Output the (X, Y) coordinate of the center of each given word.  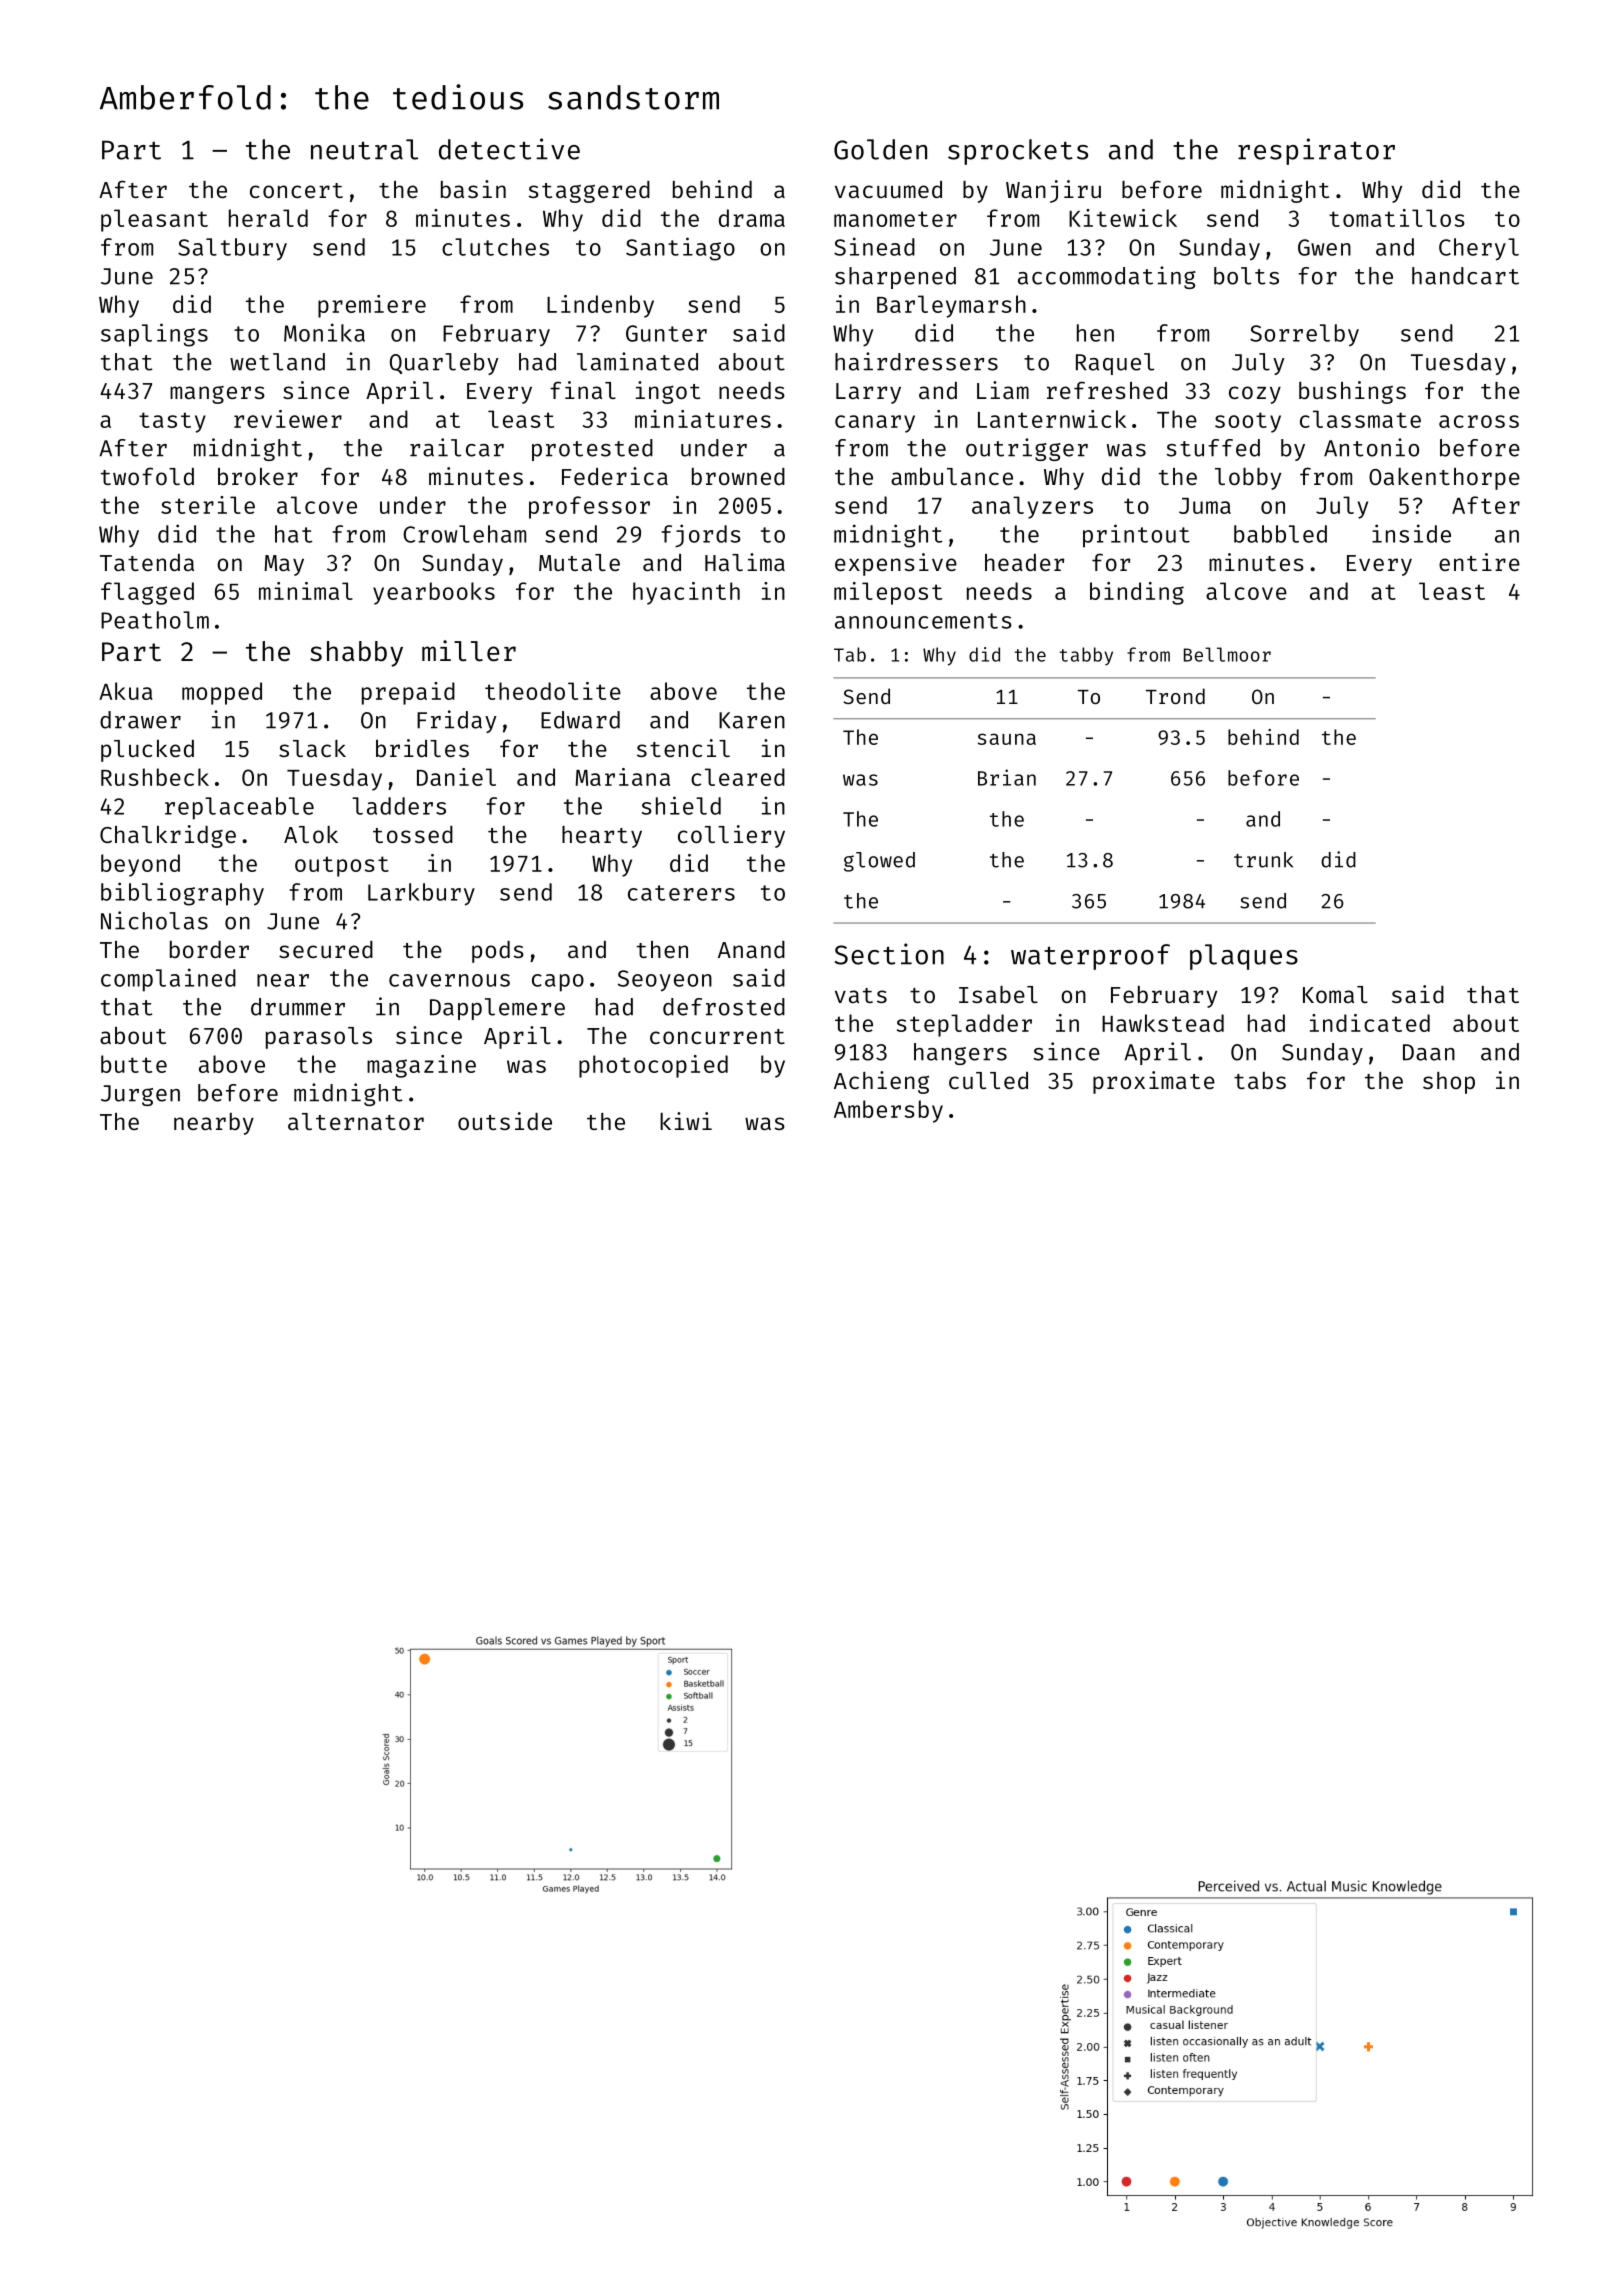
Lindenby (600, 306)
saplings (154, 335)
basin (473, 189)
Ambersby (888, 1111)
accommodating (1107, 277)
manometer (895, 219)
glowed (879, 862)
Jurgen (140, 1095)
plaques (1244, 957)
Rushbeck (155, 777)
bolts (1246, 276)
